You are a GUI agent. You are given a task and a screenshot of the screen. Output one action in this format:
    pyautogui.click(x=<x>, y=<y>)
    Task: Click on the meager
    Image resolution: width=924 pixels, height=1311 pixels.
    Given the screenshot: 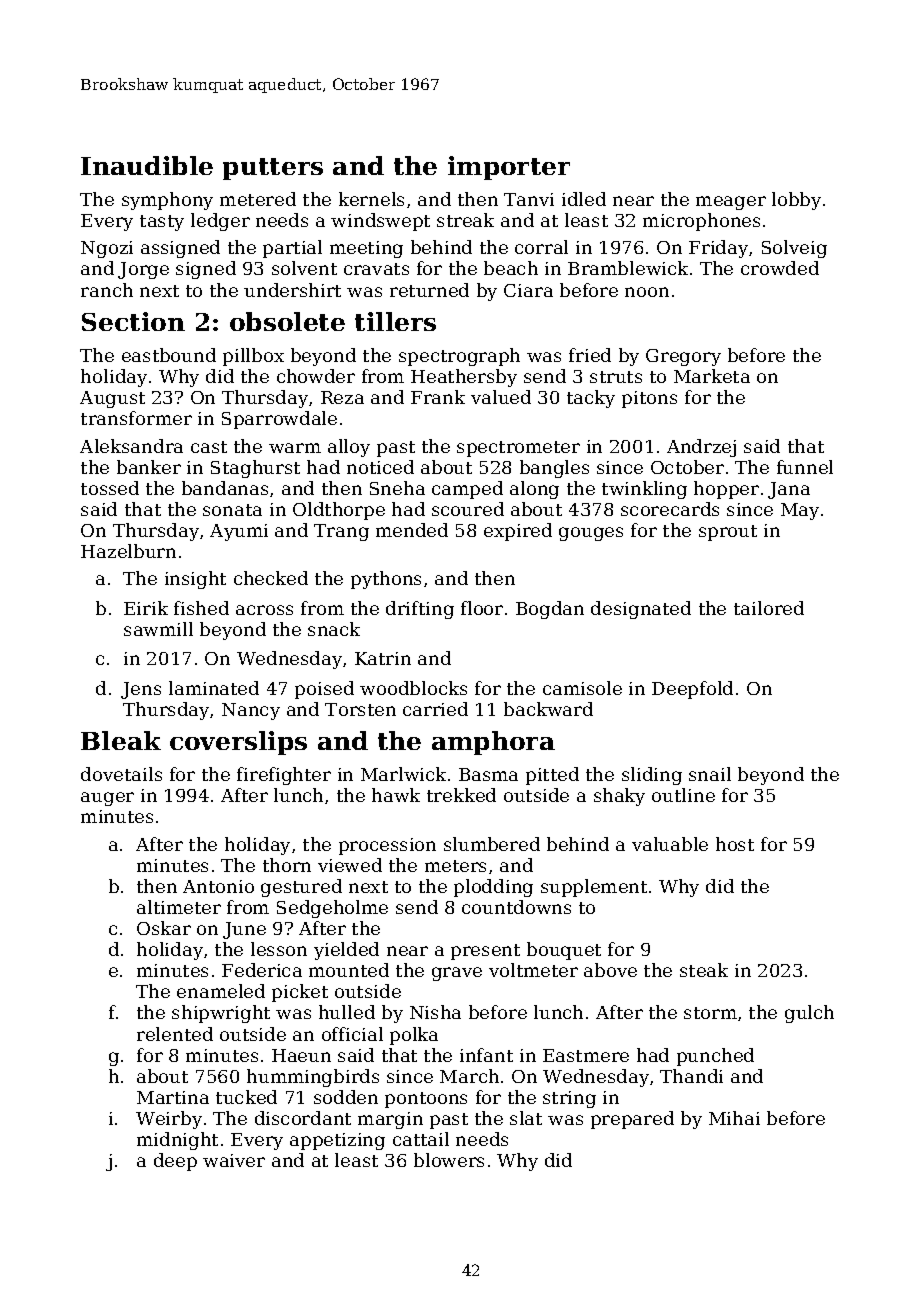 What is the action you would take?
    pyautogui.click(x=731, y=203)
